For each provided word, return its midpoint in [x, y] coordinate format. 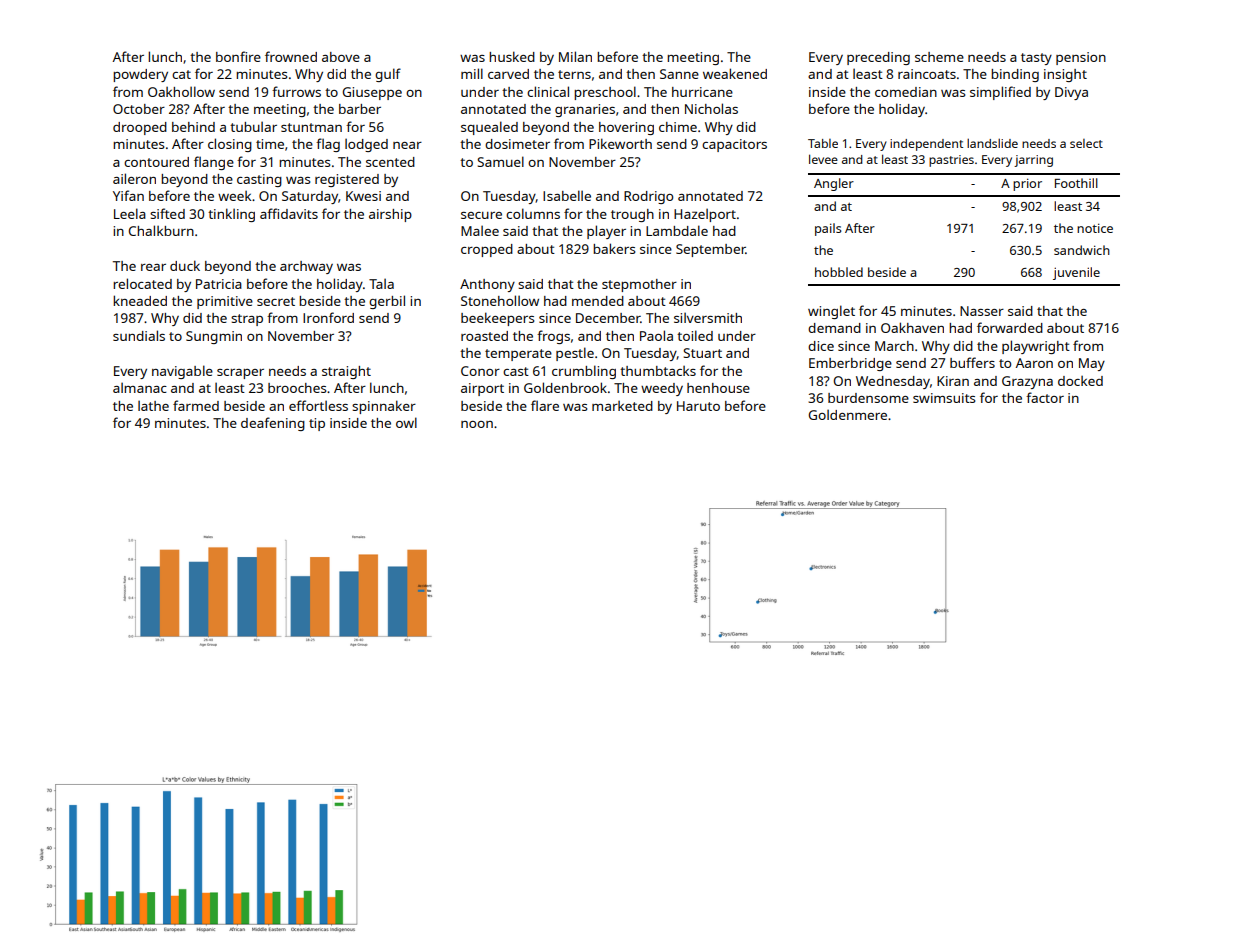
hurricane [702, 92]
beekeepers [497, 319]
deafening [273, 424]
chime [678, 127]
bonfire [238, 56]
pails [828, 229]
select [1086, 143]
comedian [906, 92]
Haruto [698, 406]
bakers [614, 248]
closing [230, 145]
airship [390, 215]
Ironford [328, 317]
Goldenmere [848, 414]
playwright [1036, 347]
